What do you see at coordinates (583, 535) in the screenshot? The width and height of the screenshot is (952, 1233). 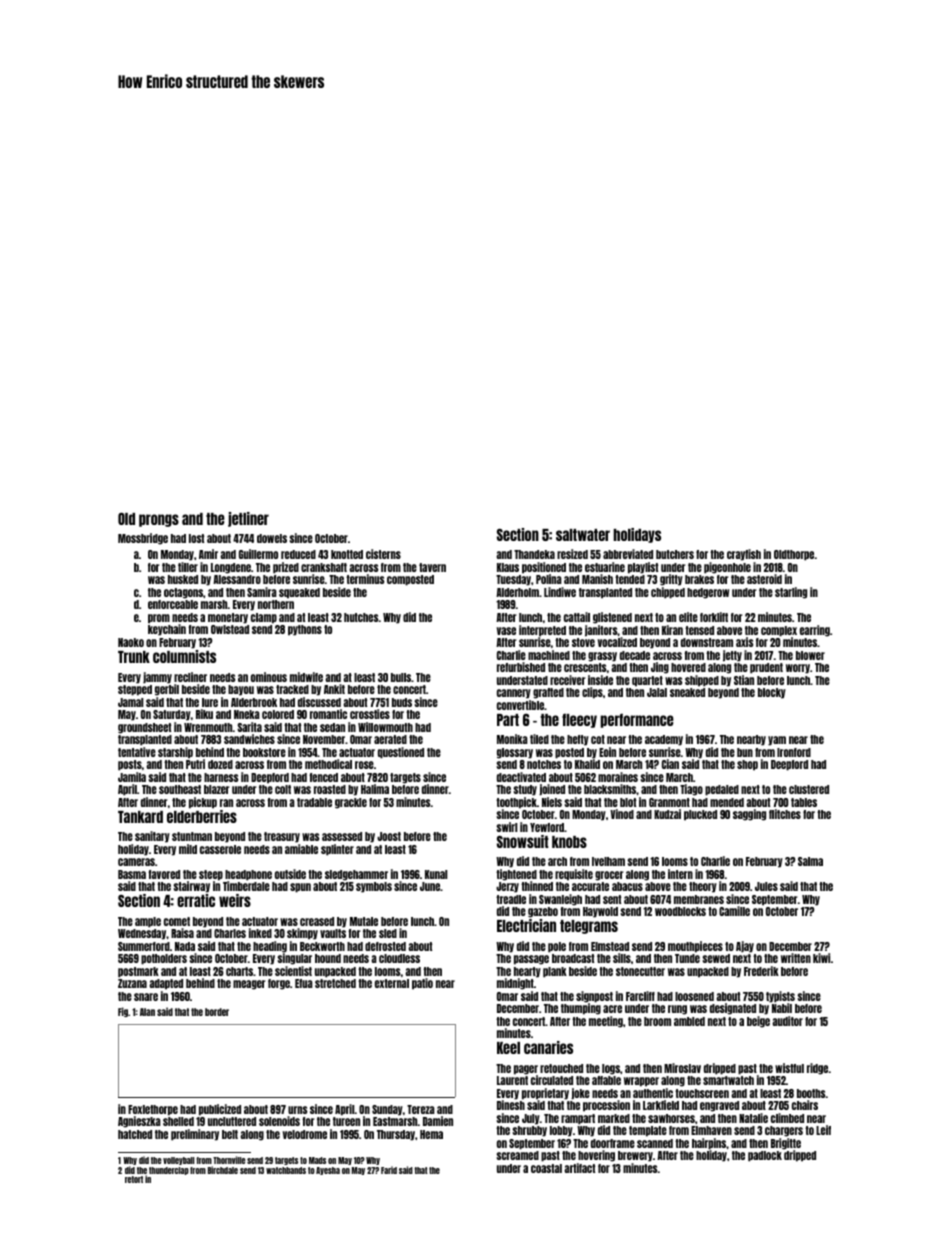 I see `saltwater` at bounding box center [583, 535].
